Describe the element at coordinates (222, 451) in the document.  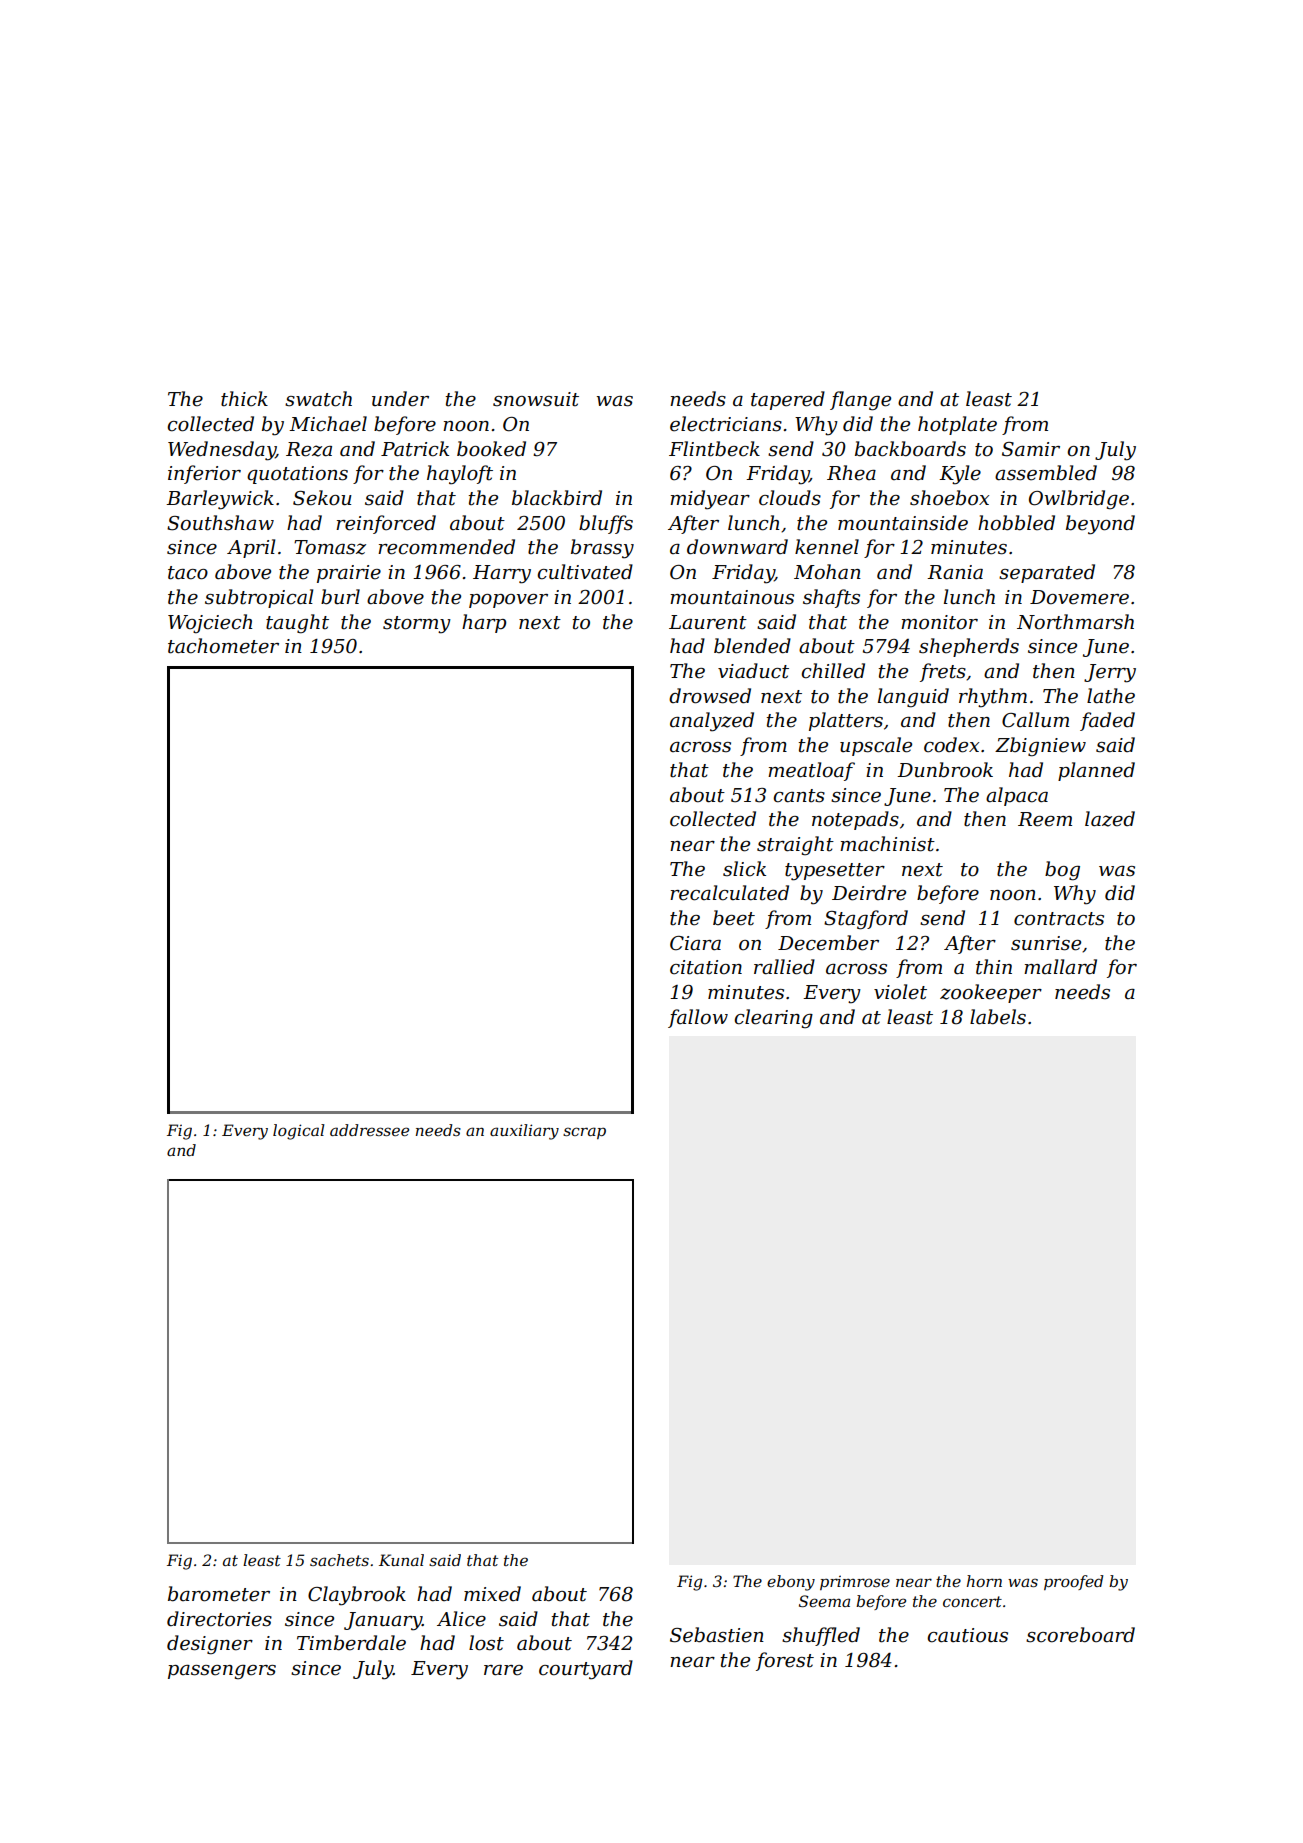
I see `Wednesday` at that location.
